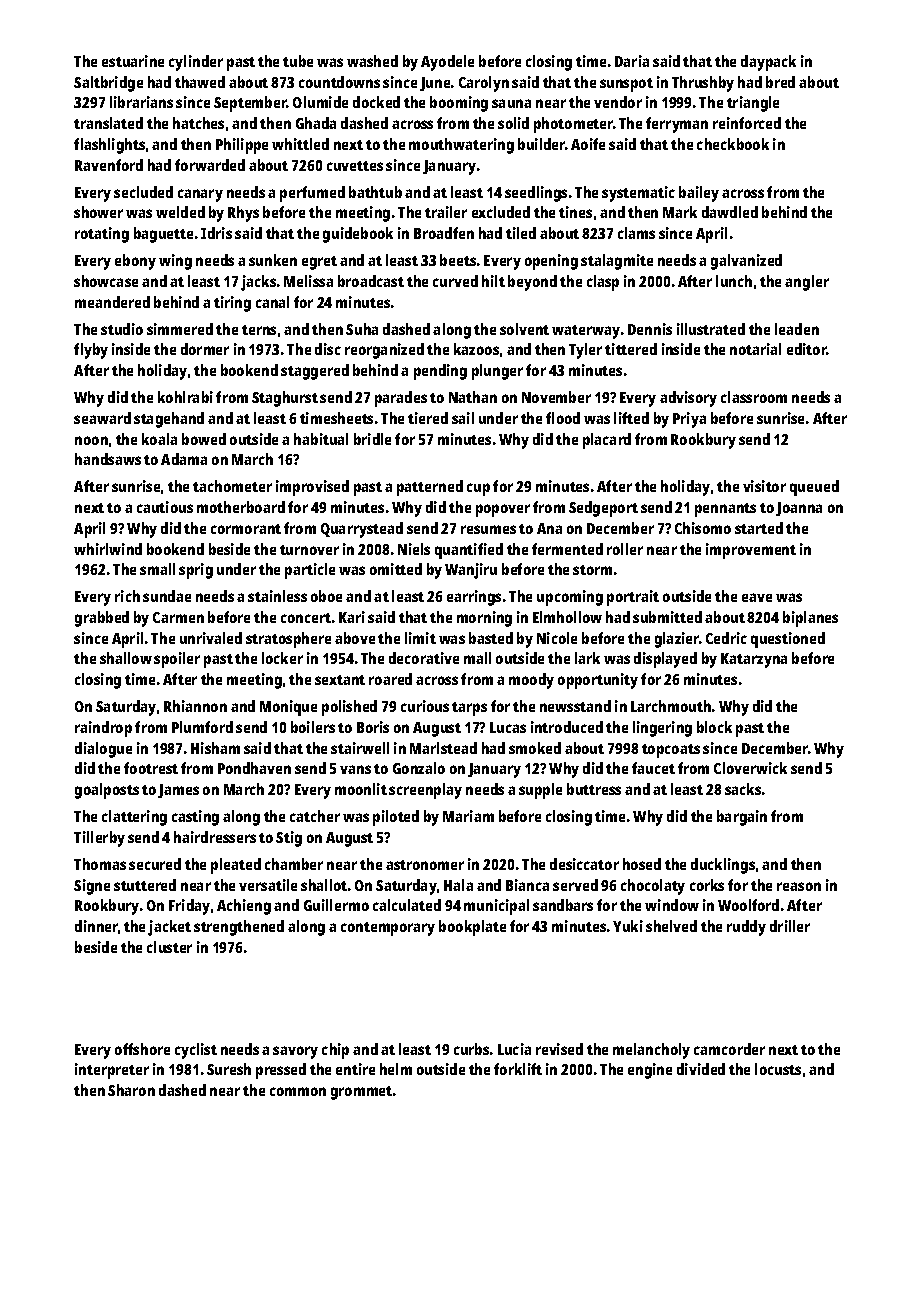 The width and height of the document is (924, 1308). What do you see at coordinates (799, 509) in the document?
I see `Joanna` at bounding box center [799, 509].
